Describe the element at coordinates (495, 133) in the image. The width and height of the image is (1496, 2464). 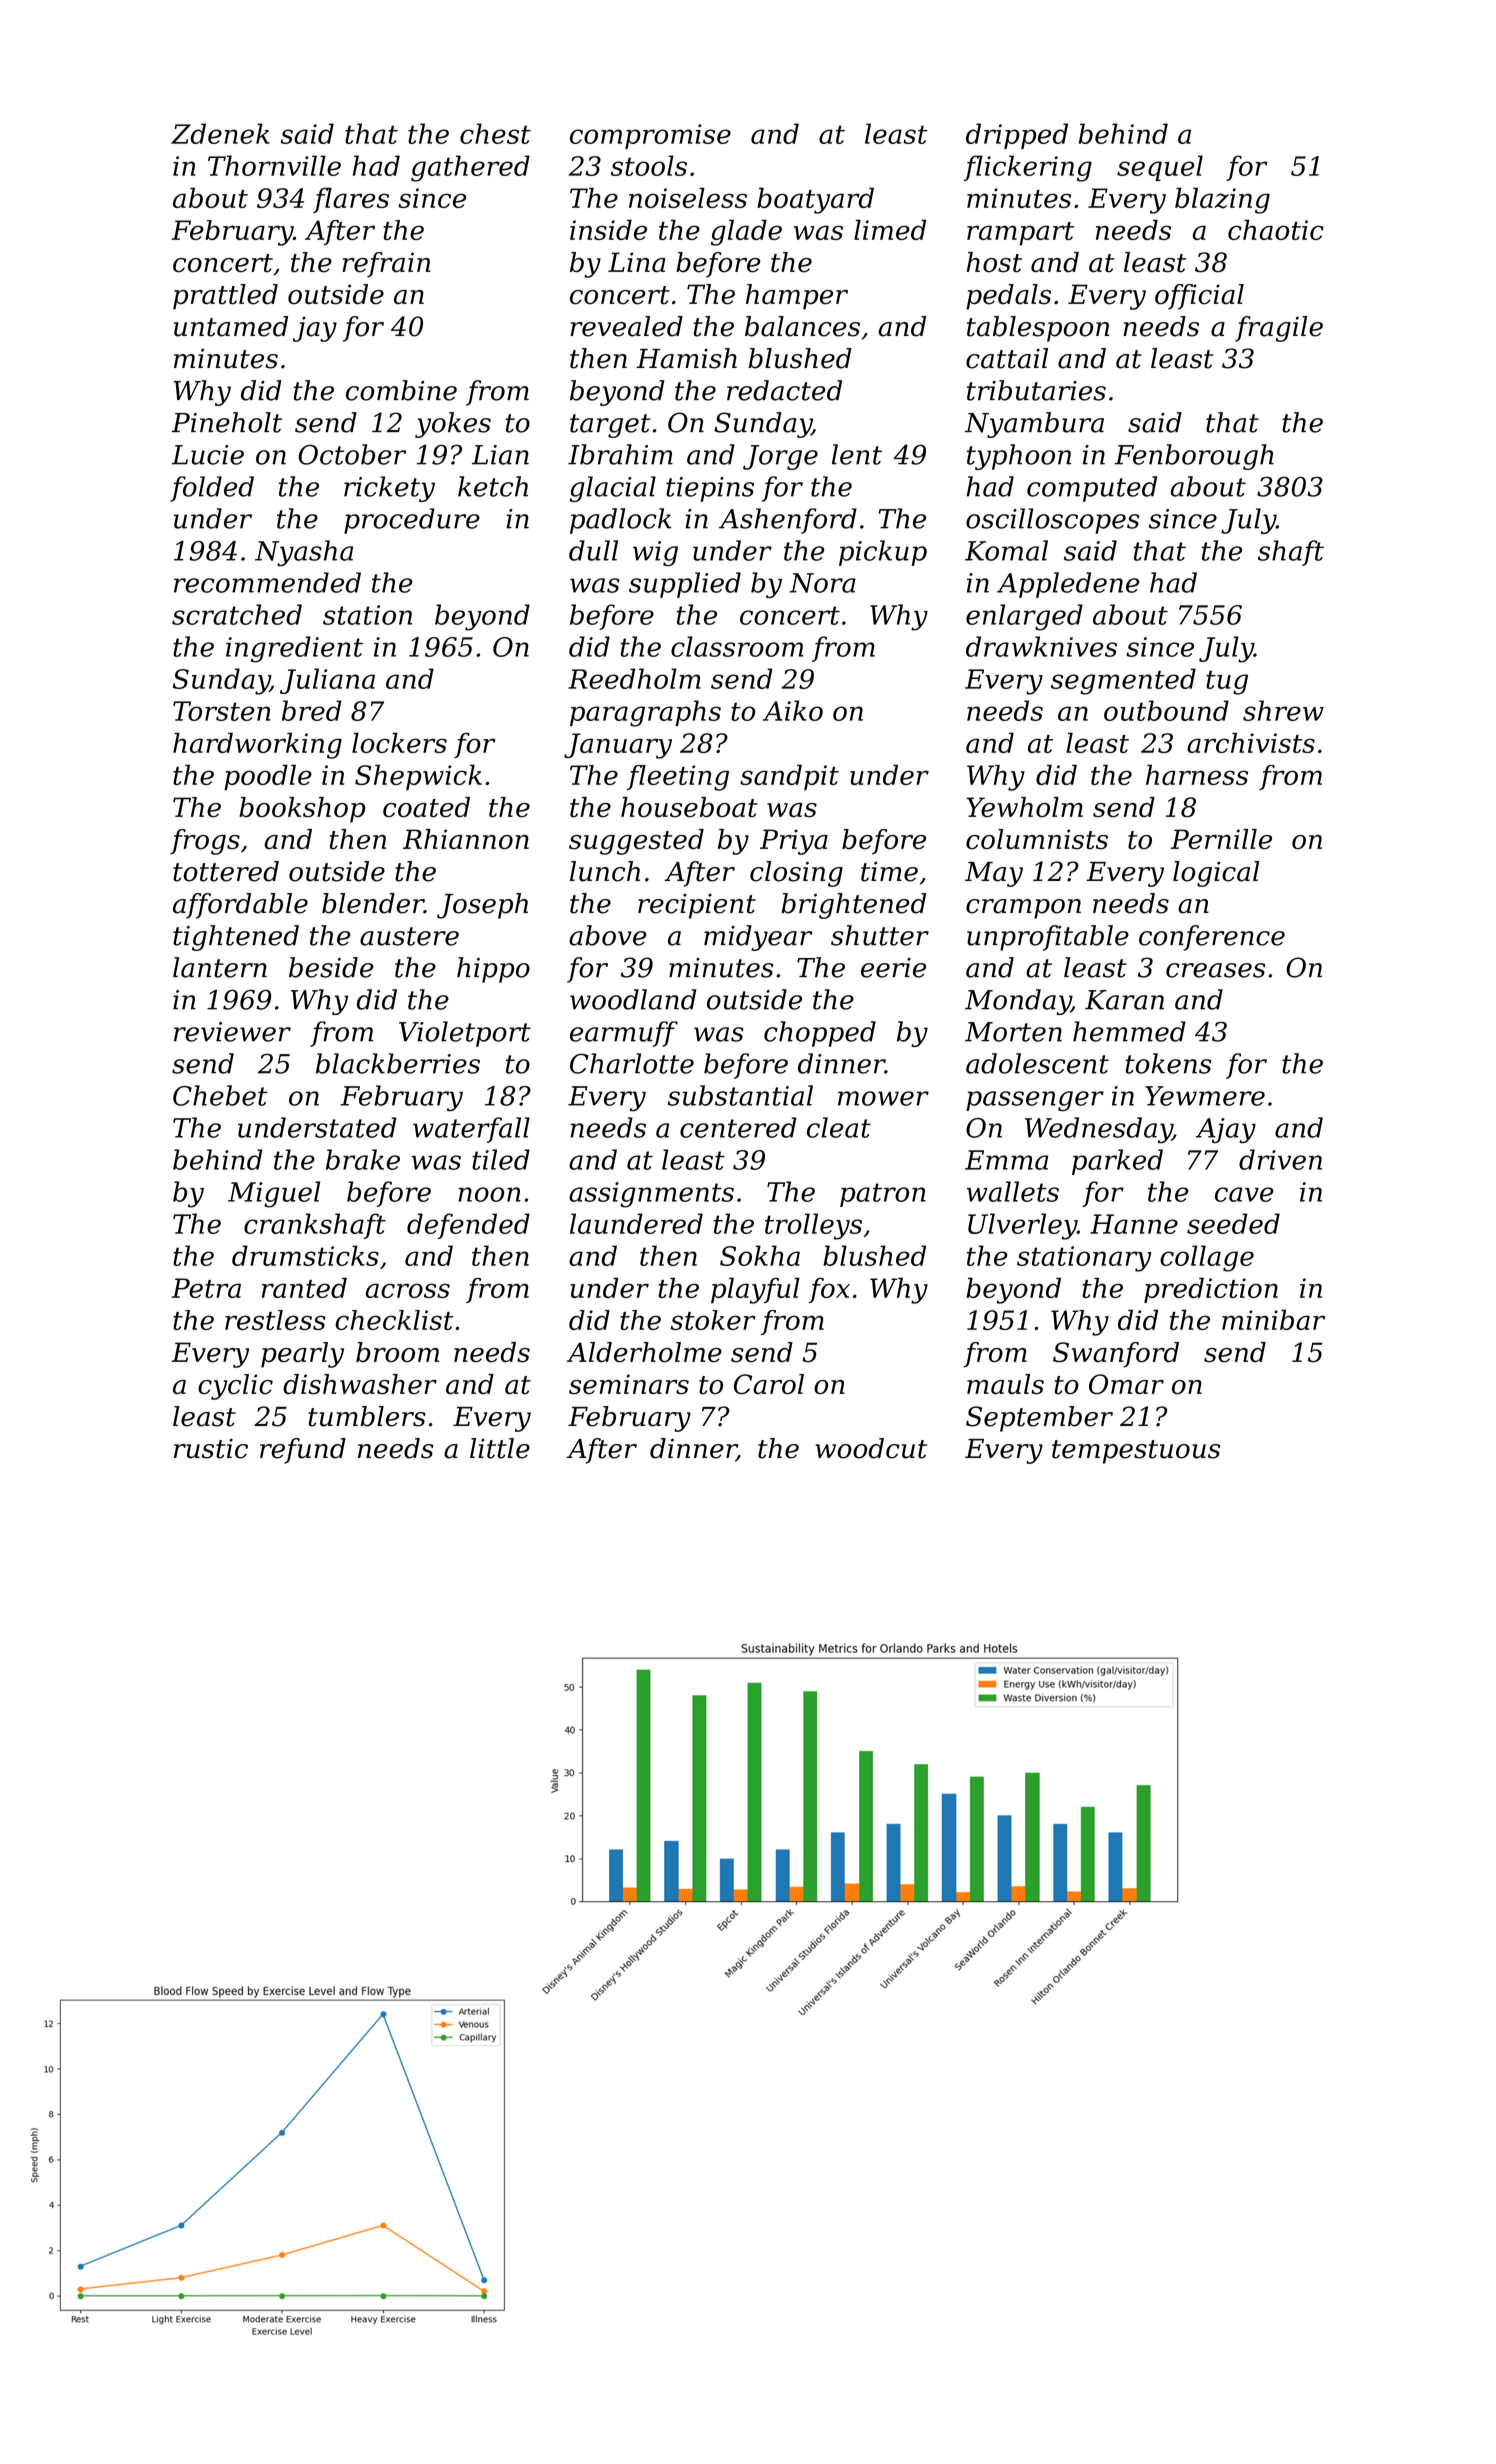
I see `chest` at that location.
